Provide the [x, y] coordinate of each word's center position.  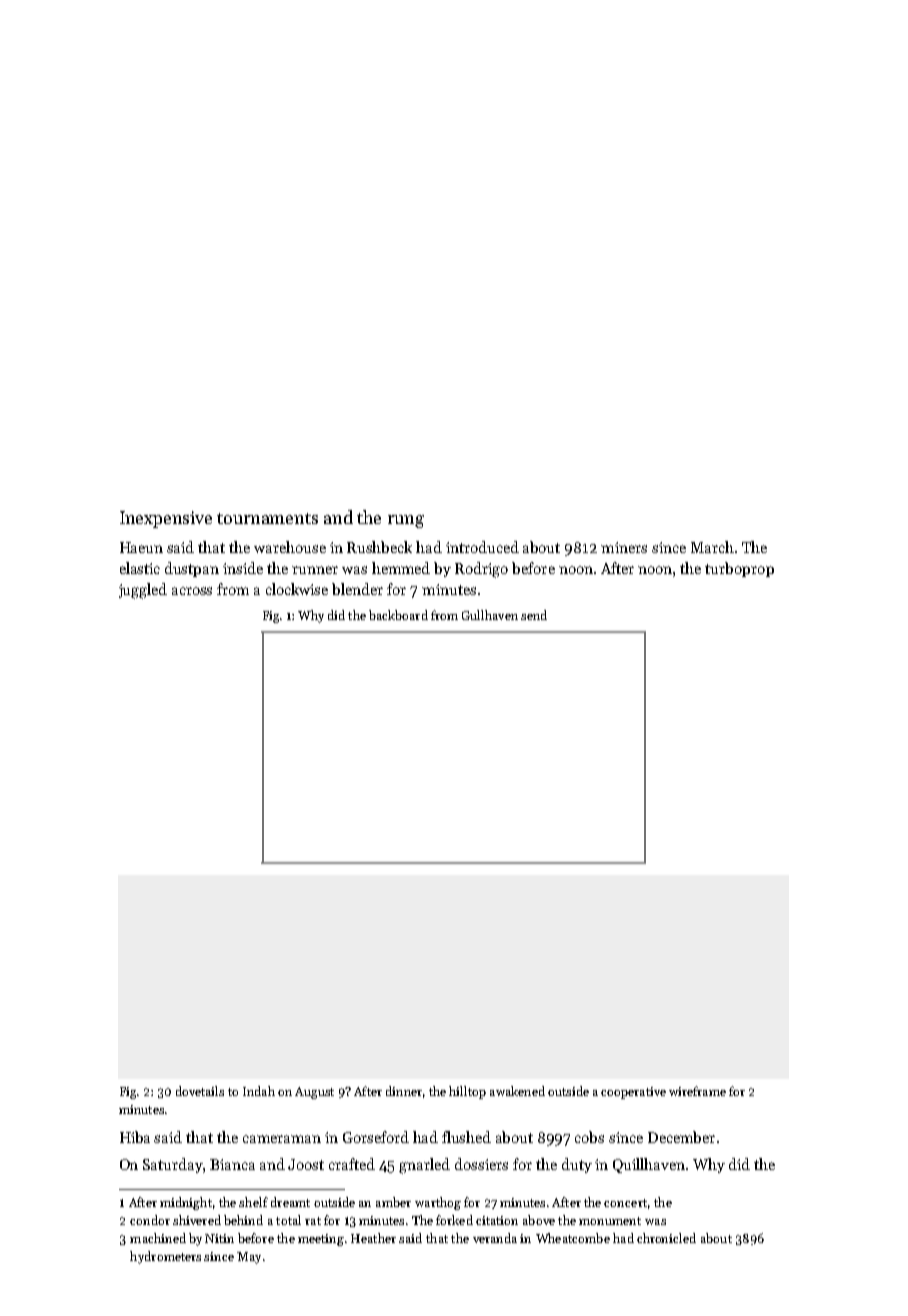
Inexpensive [166, 519]
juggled [143, 591]
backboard [398, 615]
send [534, 615]
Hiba [135, 1137]
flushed [466, 1137]
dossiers [481, 1164]
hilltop [467, 1092]
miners [624, 547]
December [681, 1137]
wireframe [697, 1091]
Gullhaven [490, 615]
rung [406, 521]
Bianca [232, 1164]
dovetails [200, 1091]
